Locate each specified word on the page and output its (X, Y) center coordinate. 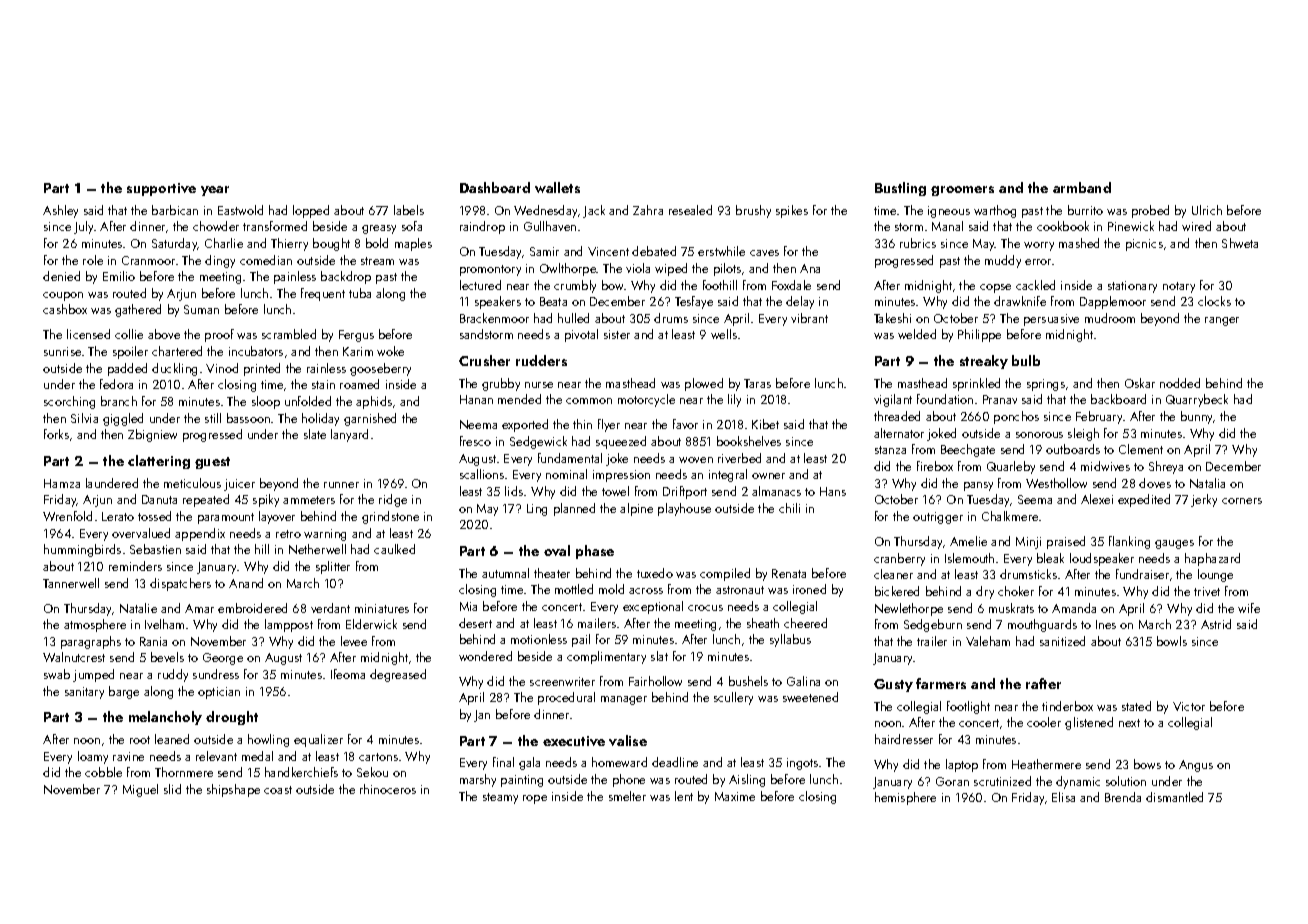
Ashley (60, 211)
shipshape (233, 790)
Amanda (1074, 608)
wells (724, 334)
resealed (690, 210)
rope (535, 799)
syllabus (790, 640)
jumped (93, 675)
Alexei (1097, 499)
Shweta (1240, 243)
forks (56, 434)
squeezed (621, 442)
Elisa (1063, 797)
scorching (69, 402)
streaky (984, 362)
